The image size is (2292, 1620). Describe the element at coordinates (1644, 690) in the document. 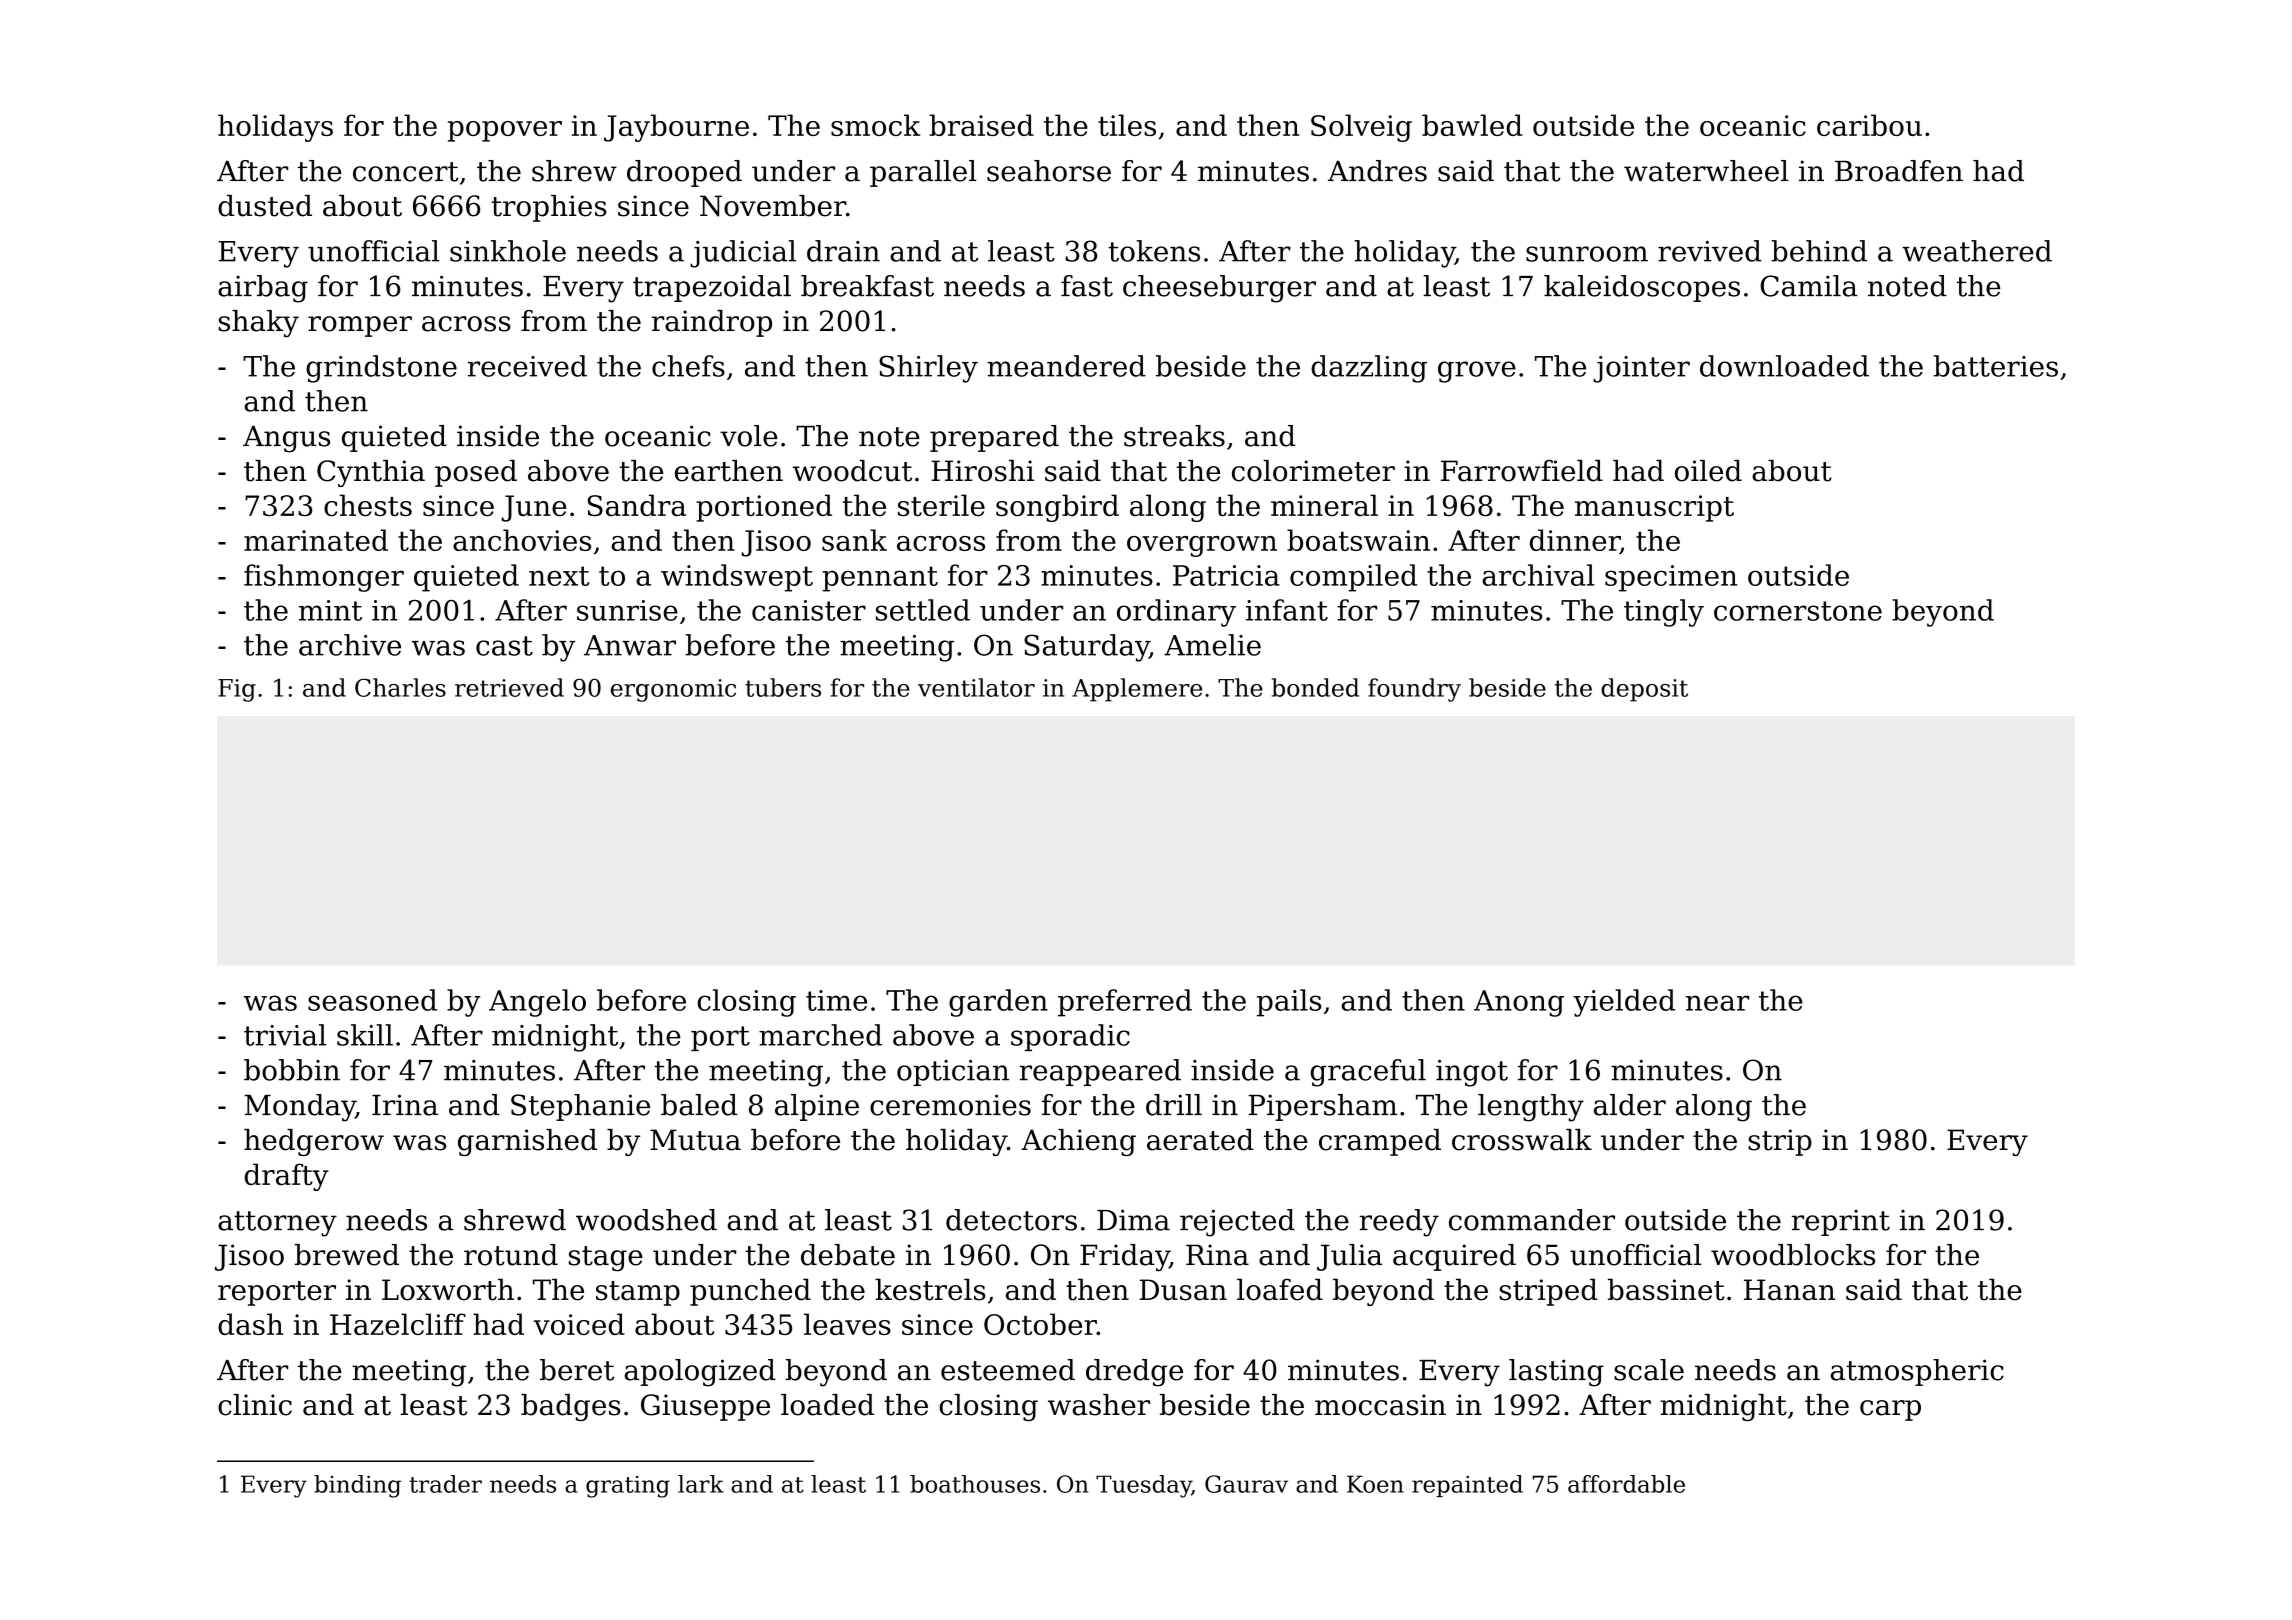

I see `deposit` at that location.
